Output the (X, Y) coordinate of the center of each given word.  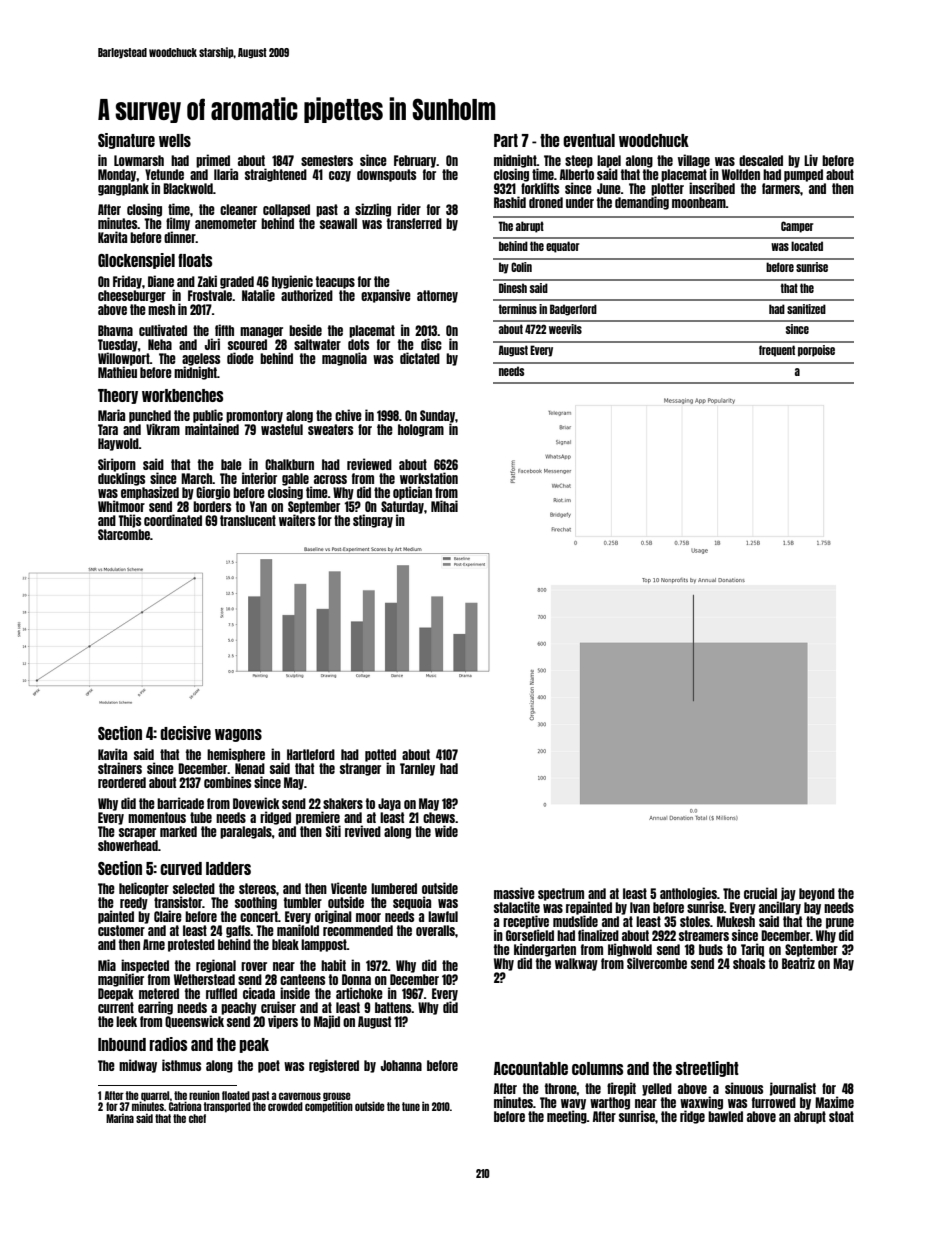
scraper (137, 833)
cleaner (238, 209)
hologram (421, 430)
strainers (120, 768)
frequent (777, 351)
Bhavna (115, 330)
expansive (386, 296)
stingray (373, 521)
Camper (797, 227)
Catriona (185, 1106)
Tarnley (417, 769)
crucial (760, 893)
